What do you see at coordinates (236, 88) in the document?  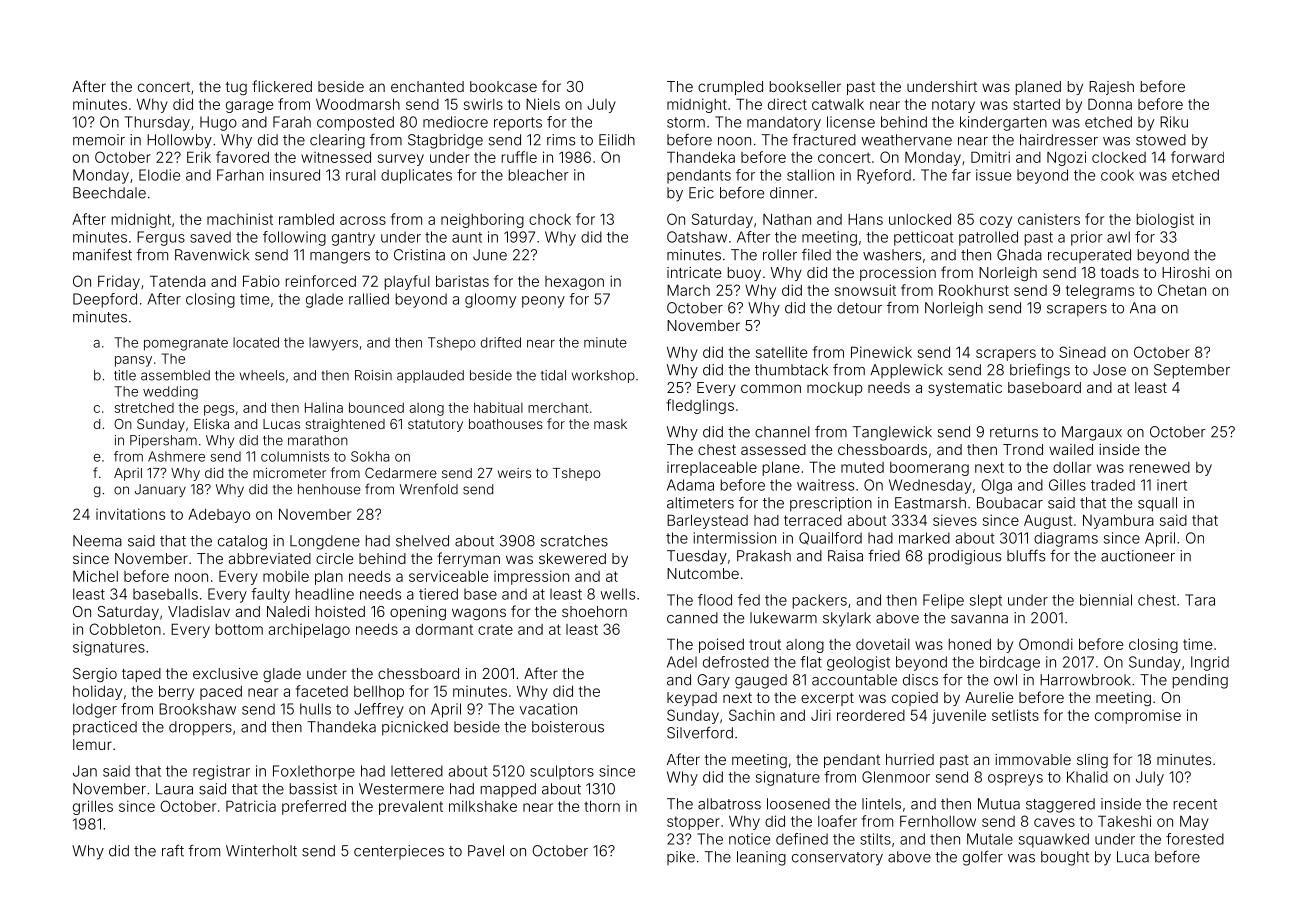 I see `tug` at bounding box center [236, 88].
